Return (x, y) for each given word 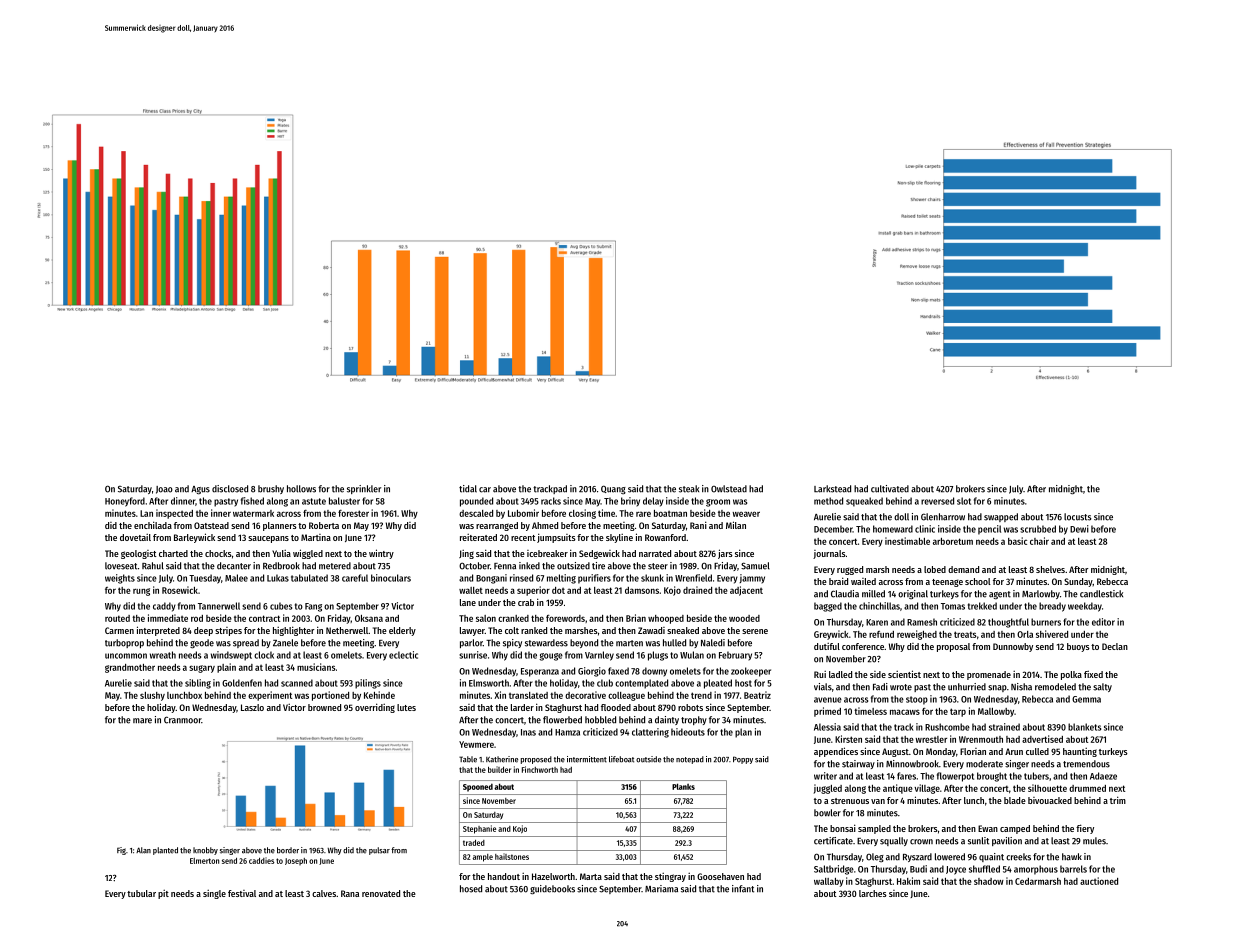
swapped (1001, 517)
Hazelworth (553, 876)
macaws (905, 712)
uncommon (126, 656)
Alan (143, 850)
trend (701, 695)
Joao (164, 490)
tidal (468, 489)
